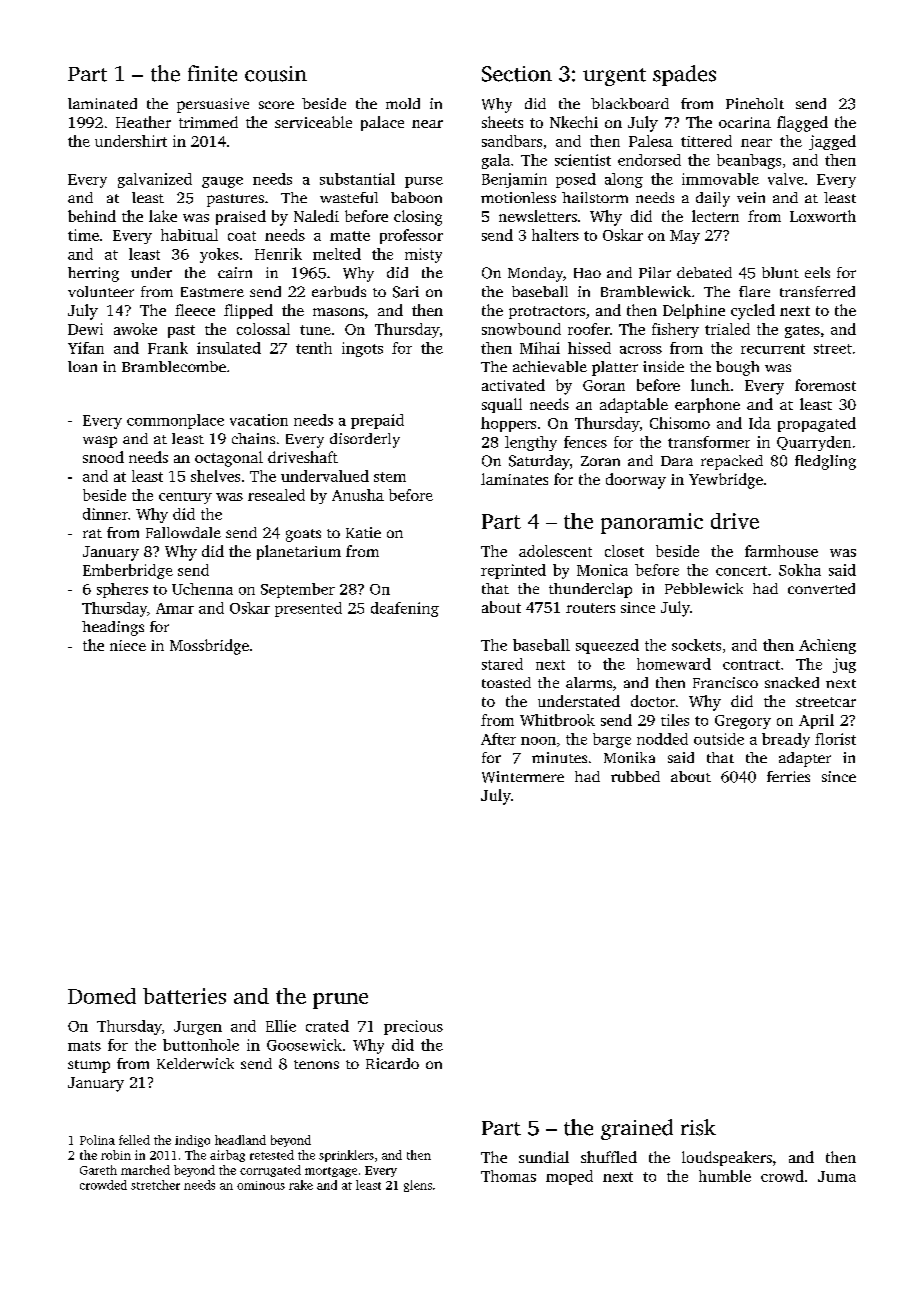  I want to click on serviceable, so click(313, 122).
